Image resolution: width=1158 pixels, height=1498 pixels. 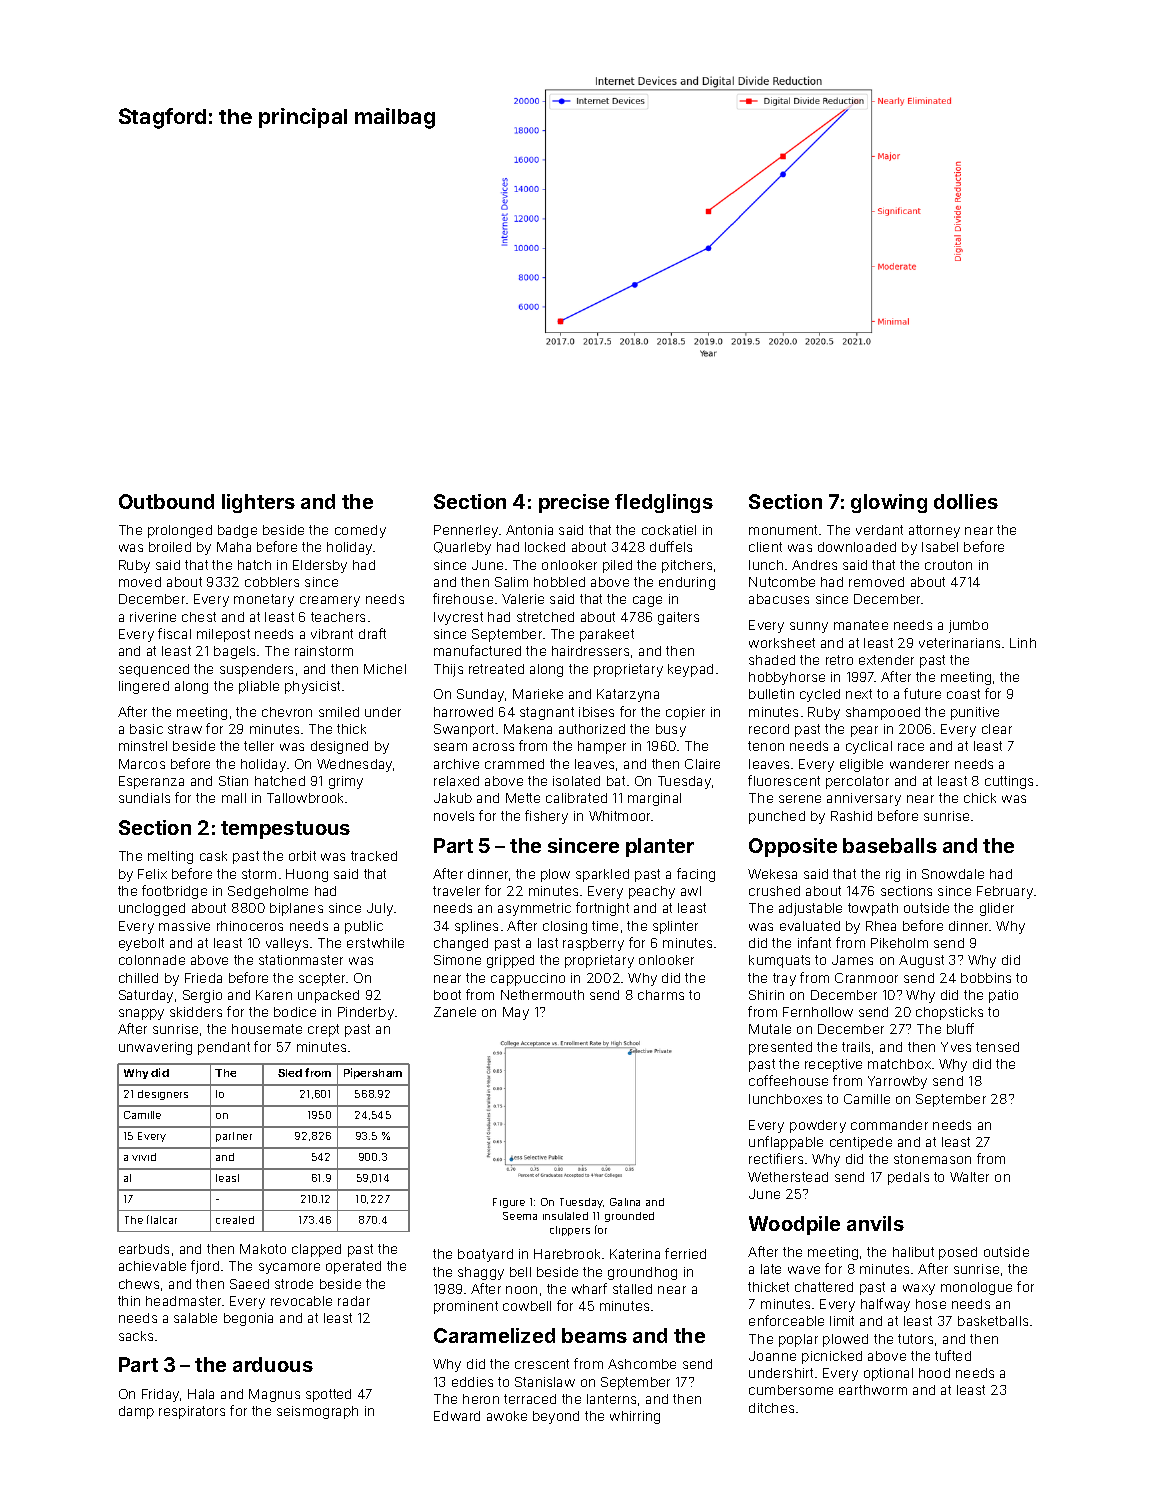 I want to click on Isabel, so click(x=940, y=547).
